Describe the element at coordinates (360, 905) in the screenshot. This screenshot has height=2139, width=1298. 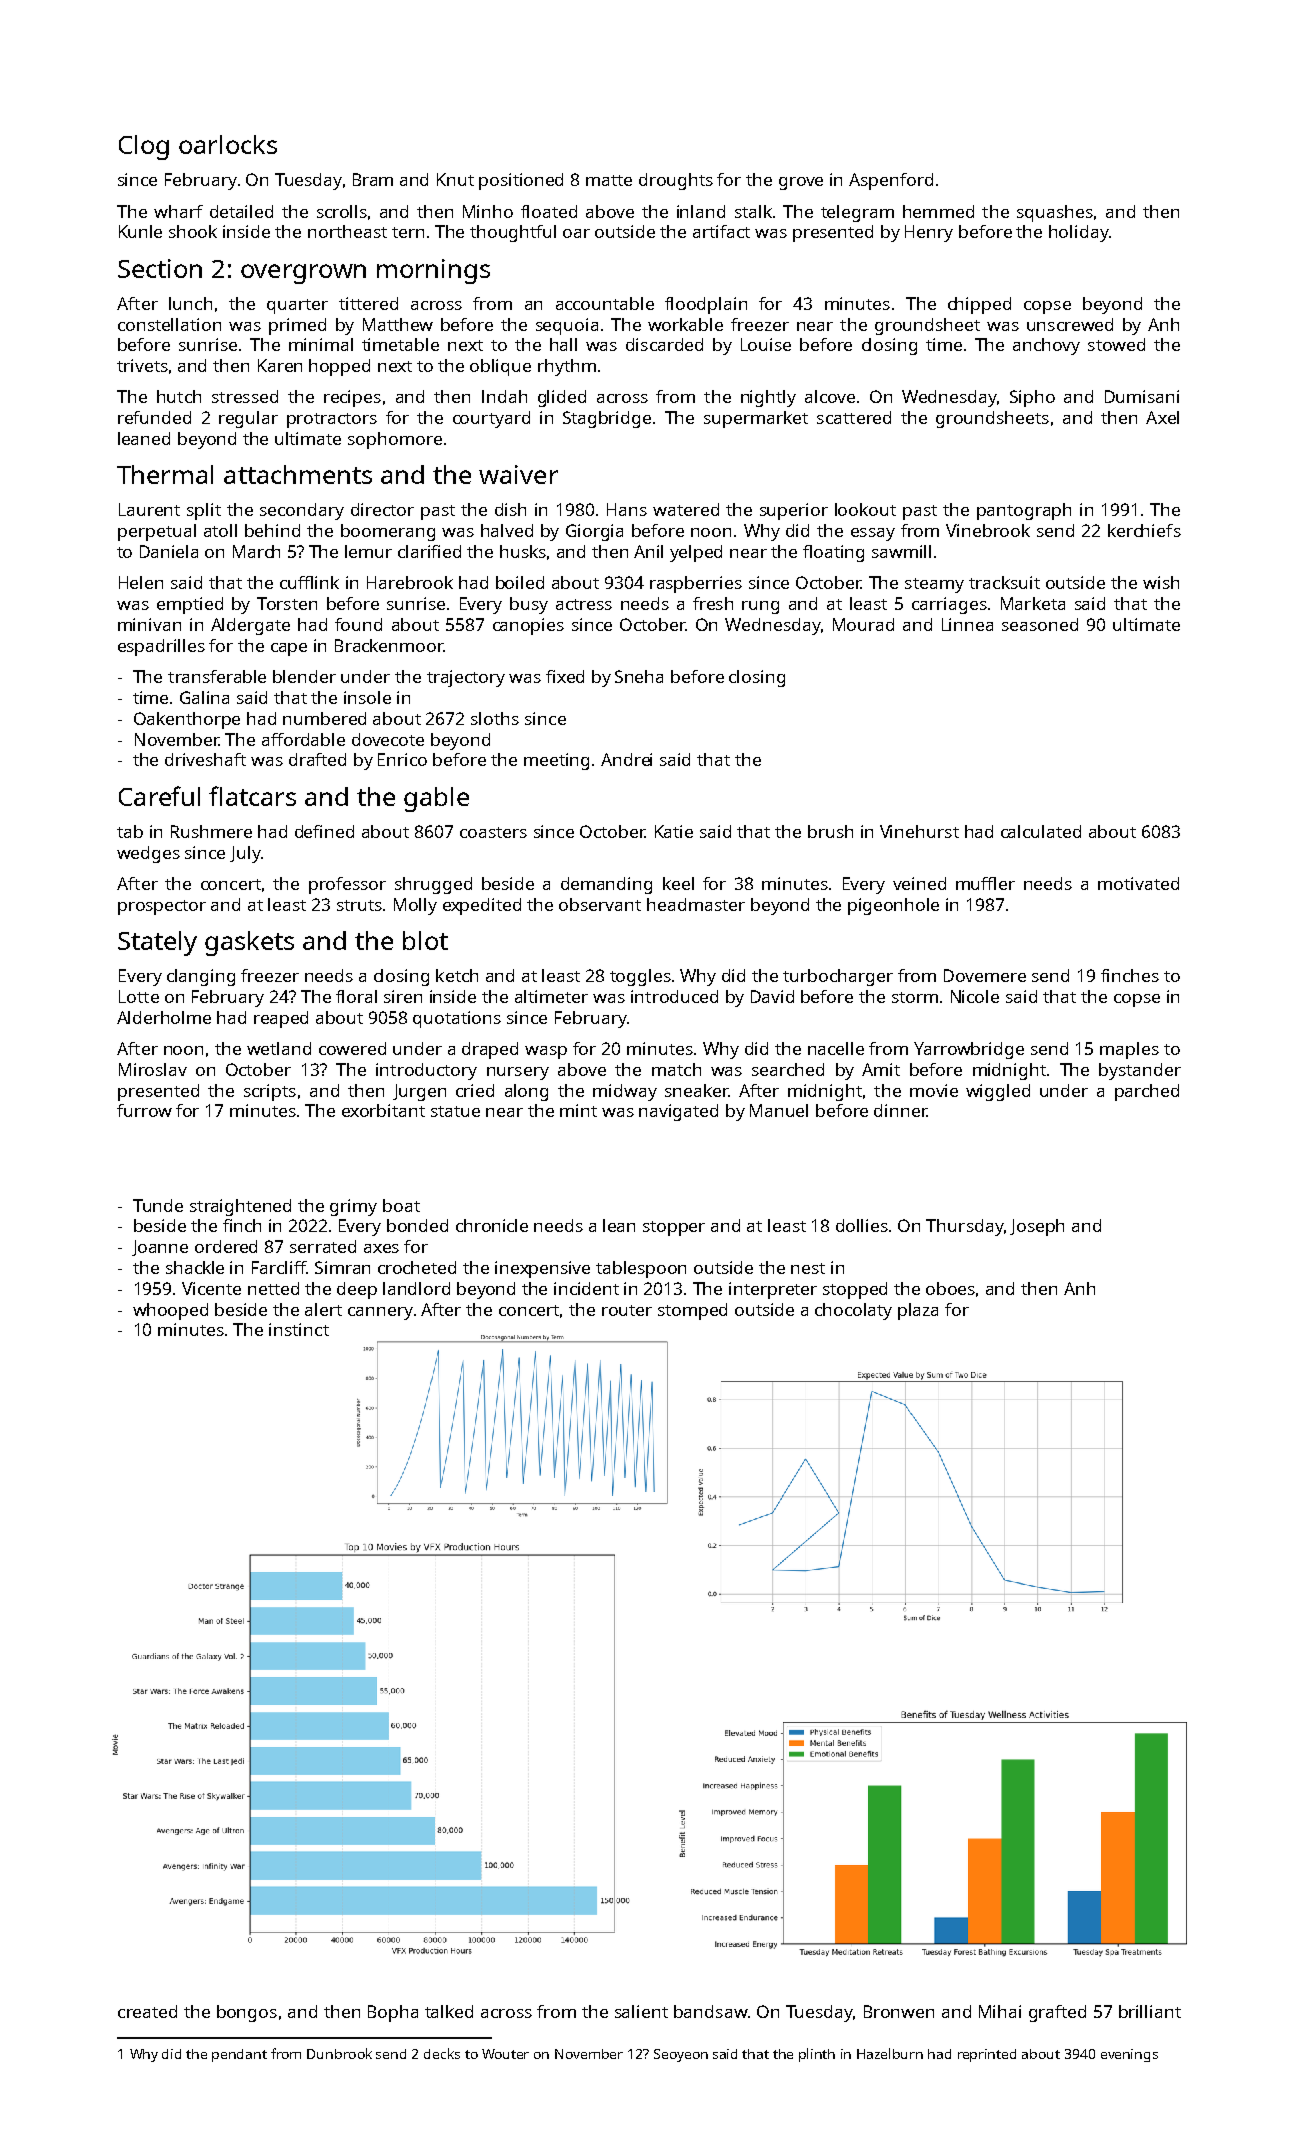
I see `struts` at that location.
